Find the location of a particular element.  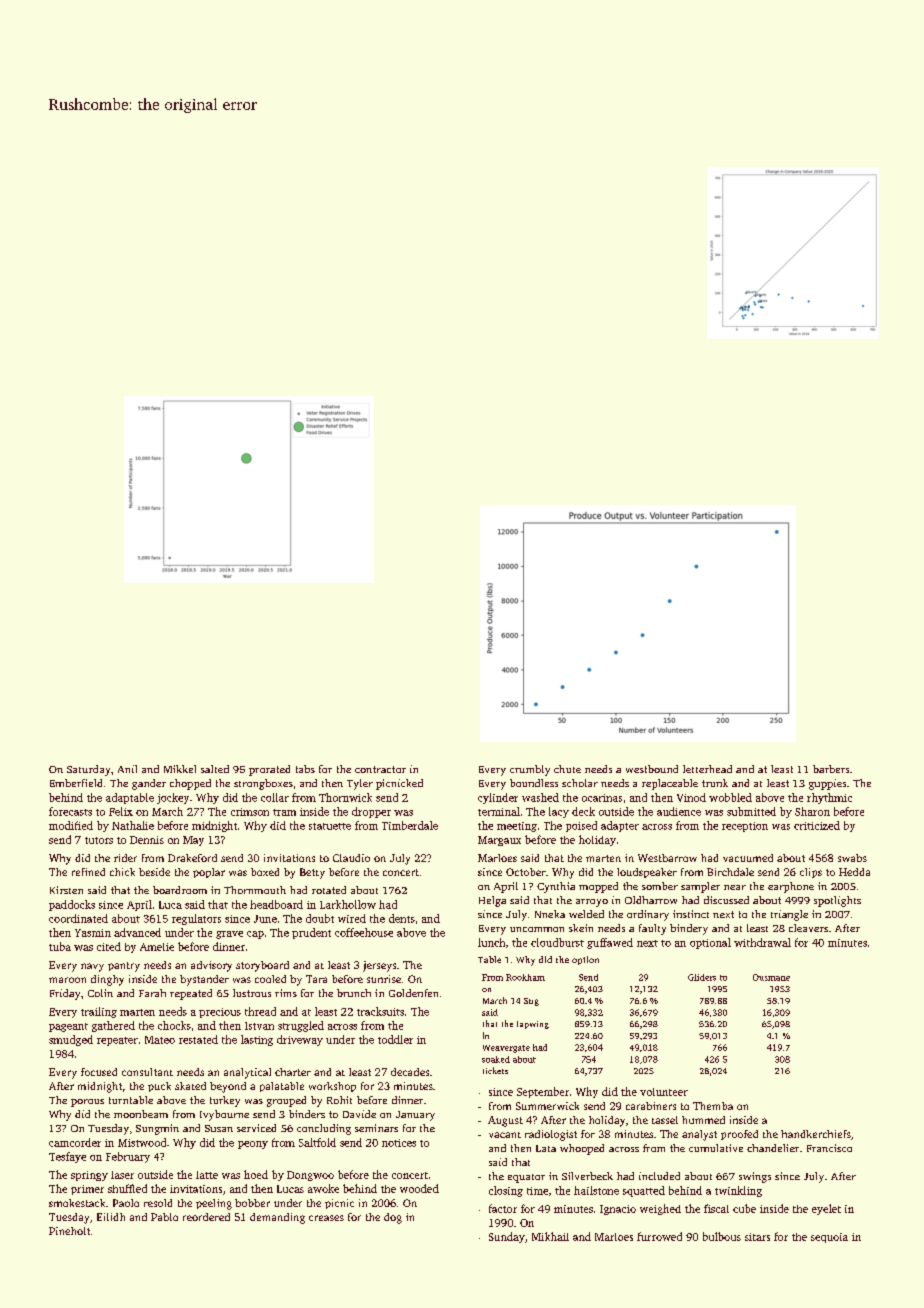

Hedda is located at coordinates (854, 872).
